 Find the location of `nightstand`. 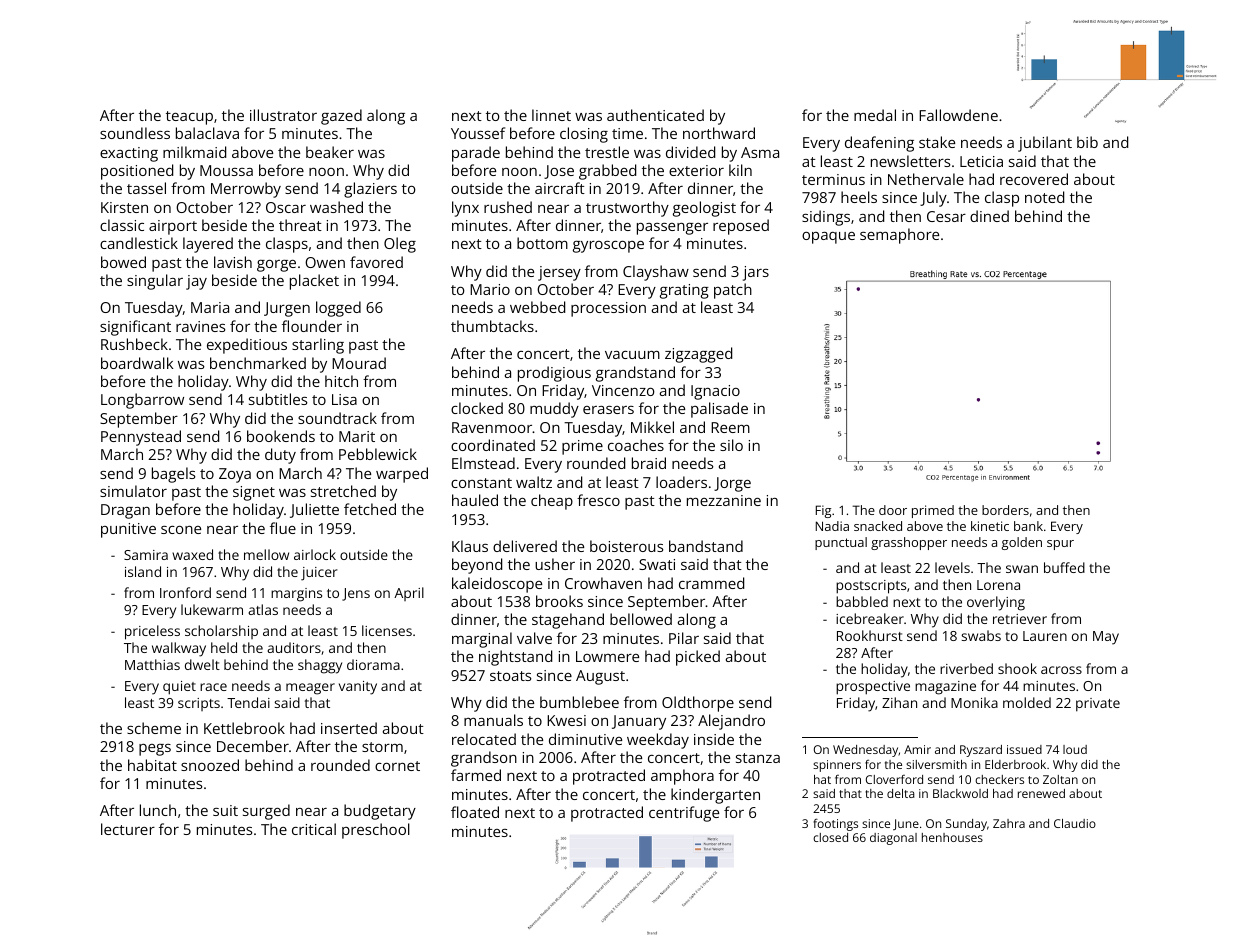

nightstand is located at coordinates (515, 658).
